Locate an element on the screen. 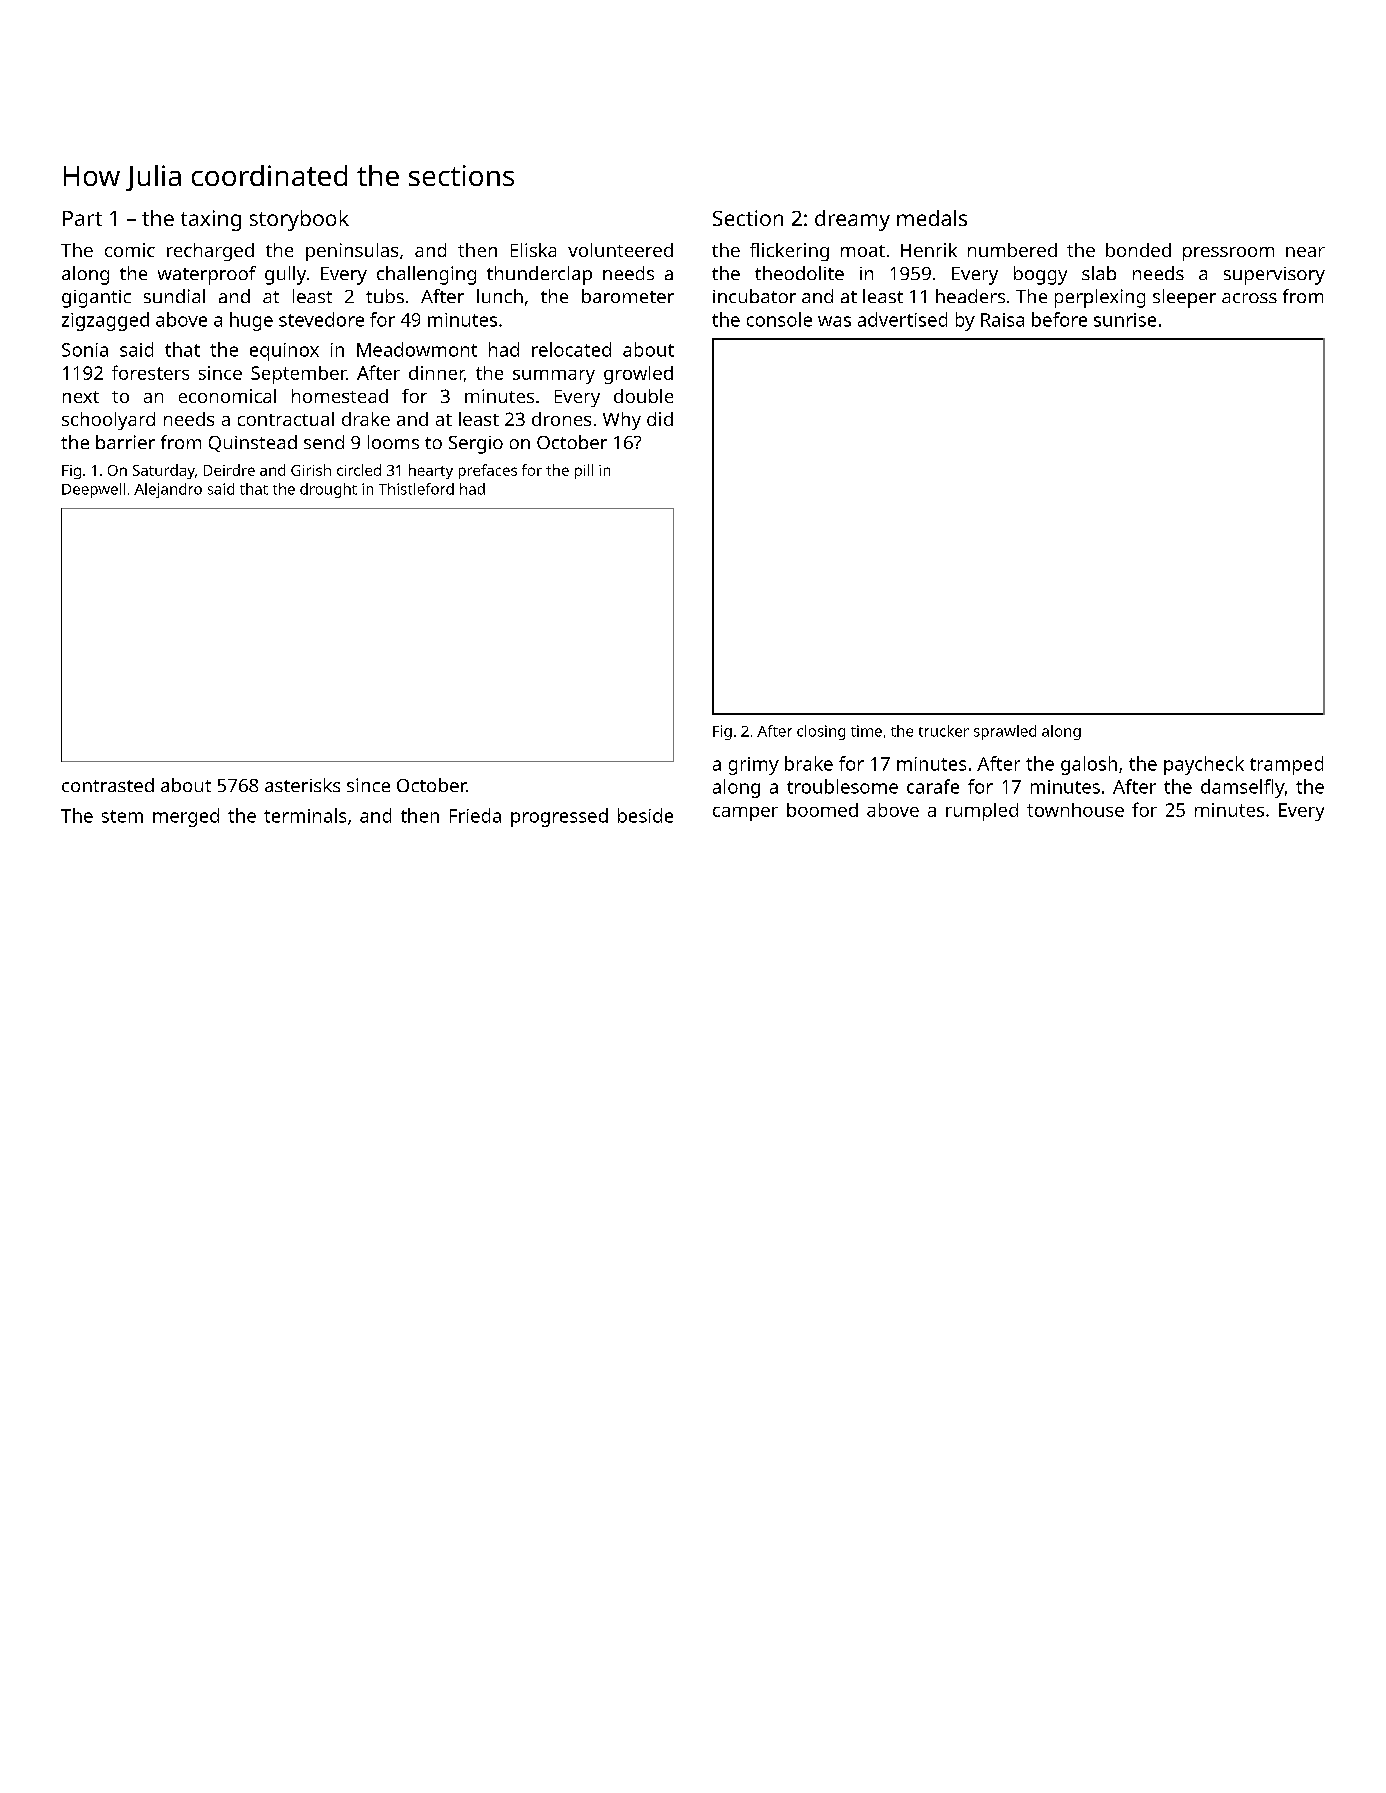  merged is located at coordinates (186, 817).
